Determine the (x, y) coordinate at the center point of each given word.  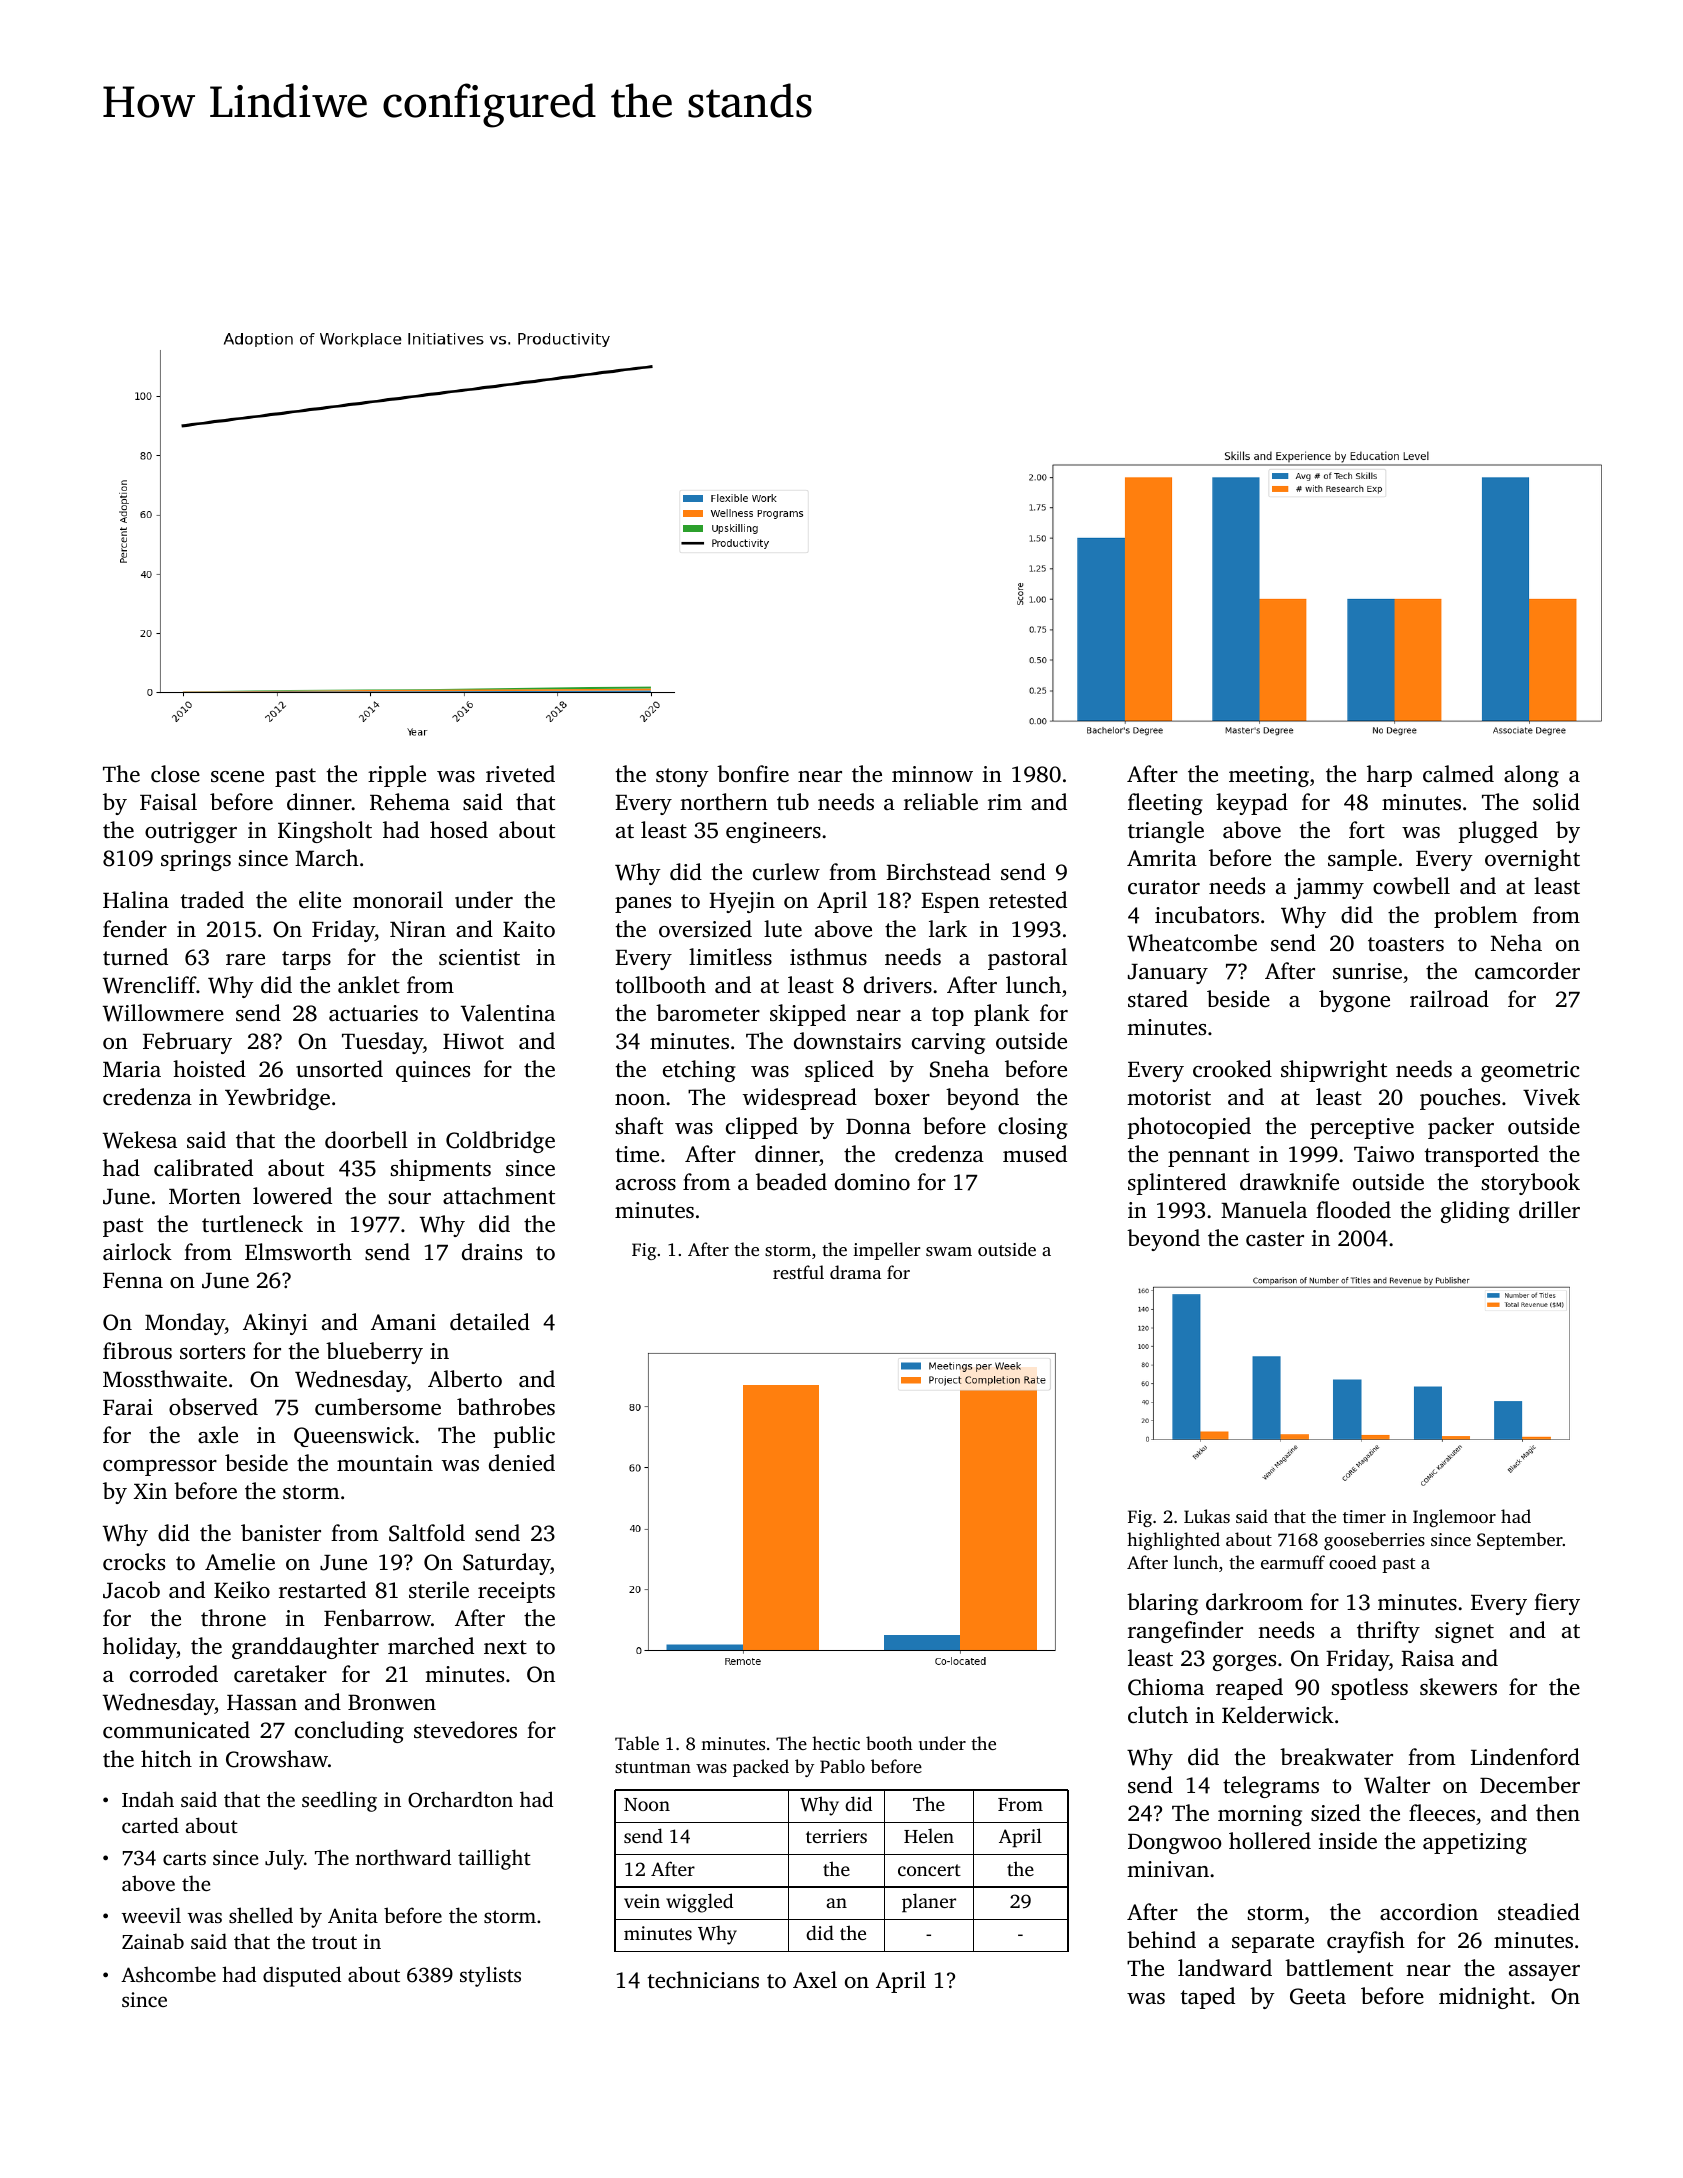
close (175, 774)
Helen (929, 1835)
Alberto (465, 1379)
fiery (1557, 1604)
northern (724, 801)
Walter (1397, 1785)
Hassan (262, 1702)
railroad (1449, 999)
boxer (902, 1097)
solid (1556, 802)
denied (522, 1462)
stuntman (653, 1767)
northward (403, 1857)
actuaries (373, 1013)
